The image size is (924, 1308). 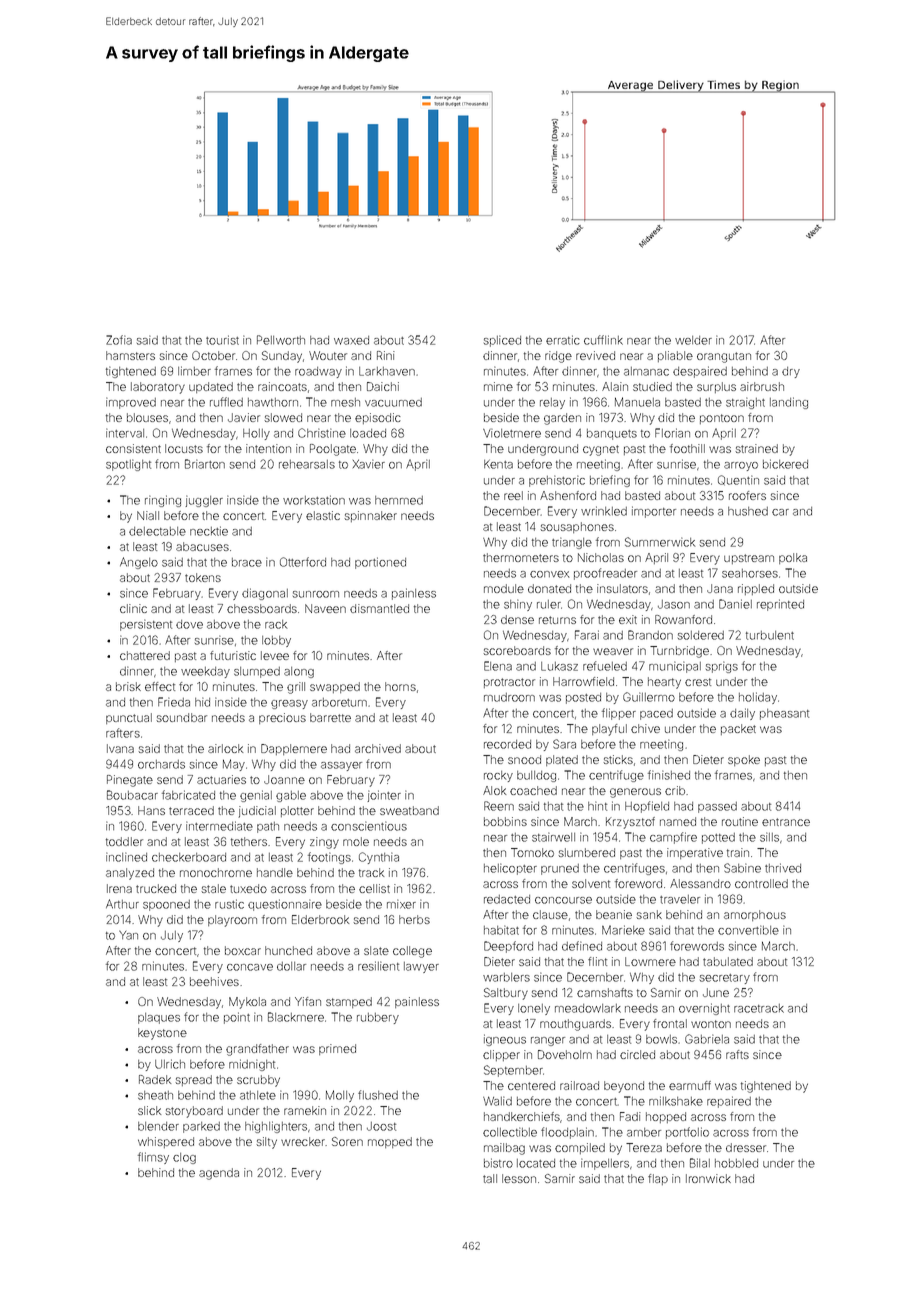 I want to click on brisk, so click(x=128, y=686).
